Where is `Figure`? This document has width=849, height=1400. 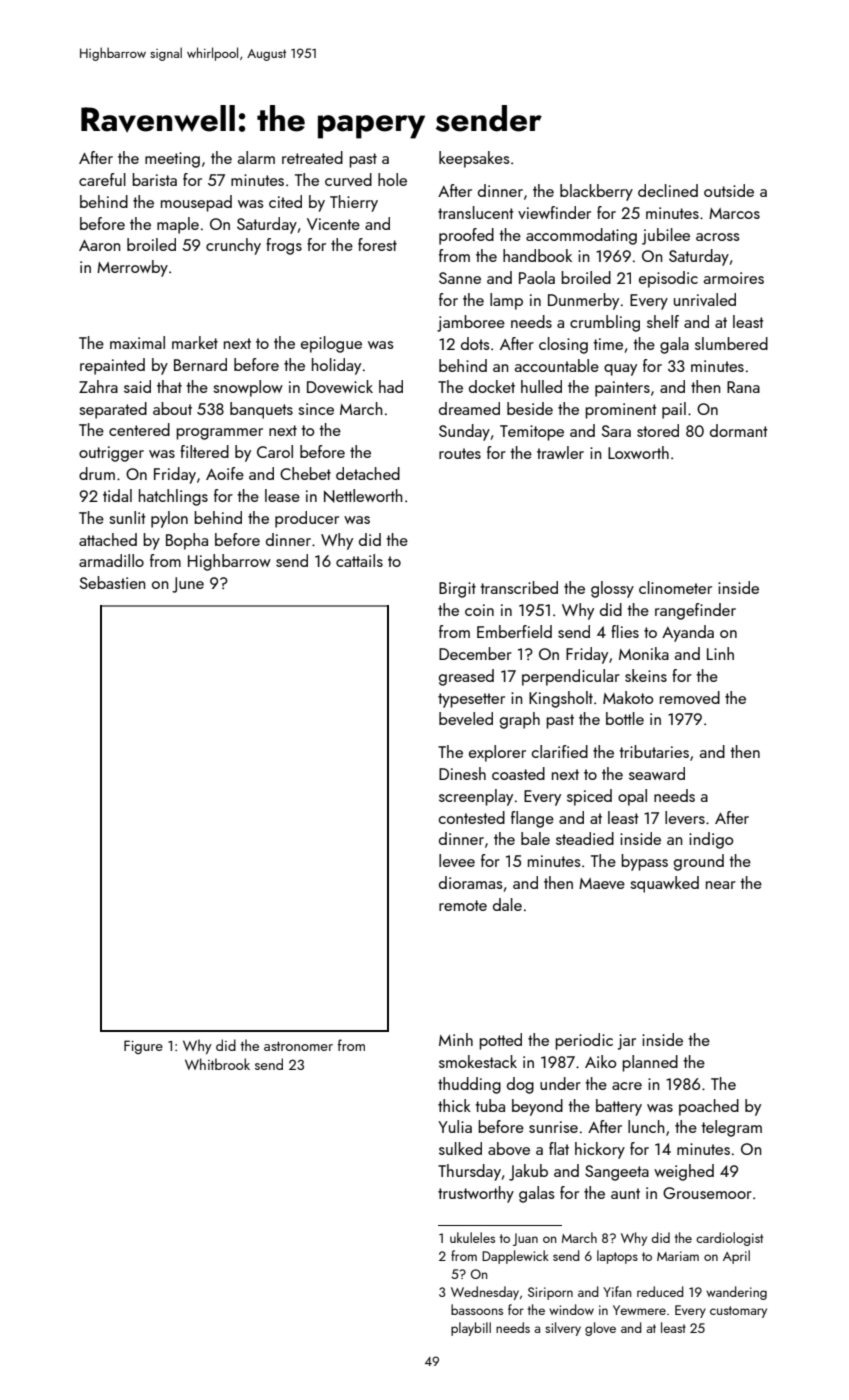 Figure is located at coordinates (143, 1047).
